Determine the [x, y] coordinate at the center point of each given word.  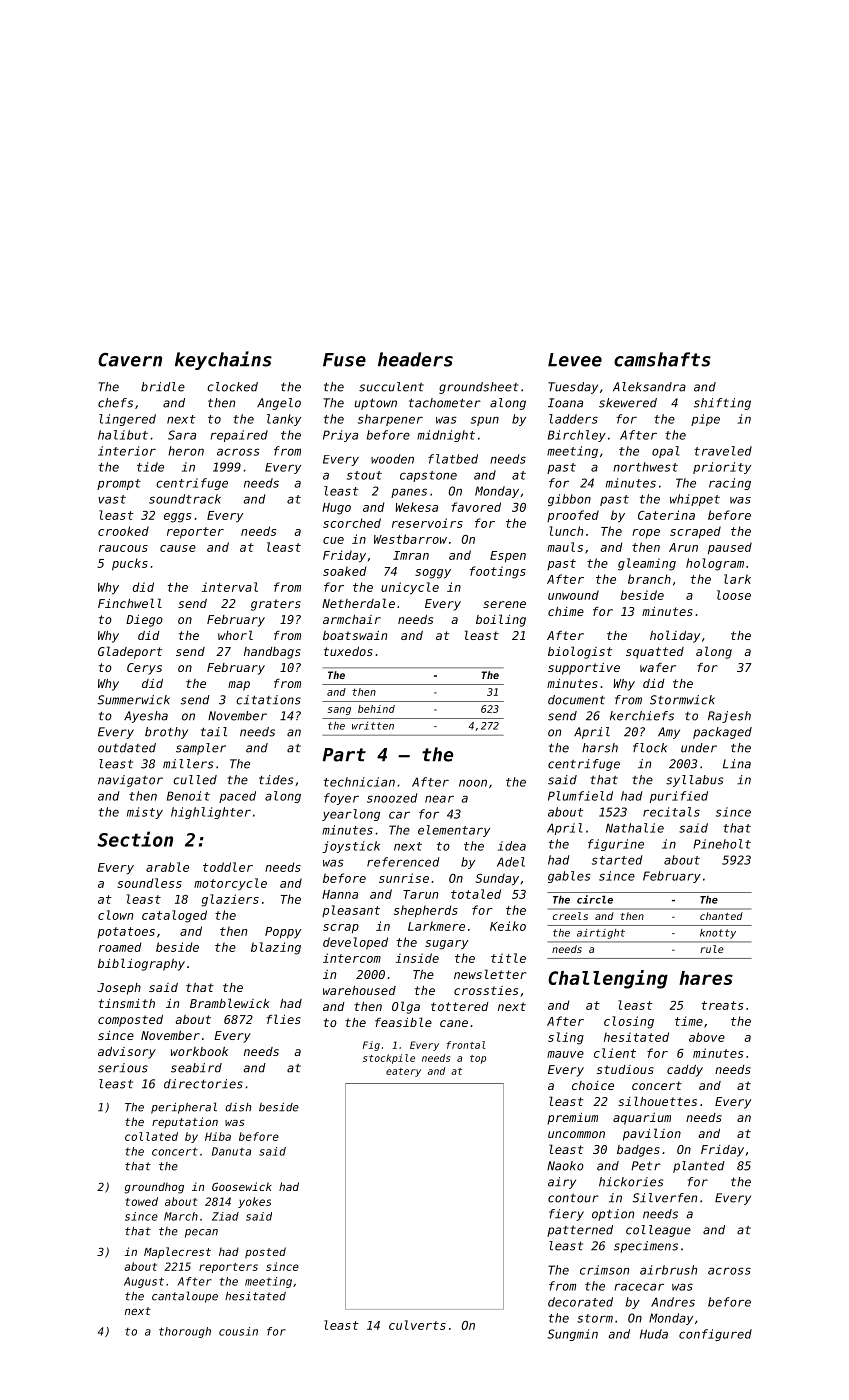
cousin [238, 1331]
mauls [565, 547]
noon [473, 783]
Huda [654, 1334]
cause [178, 548]
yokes [254, 1202]
